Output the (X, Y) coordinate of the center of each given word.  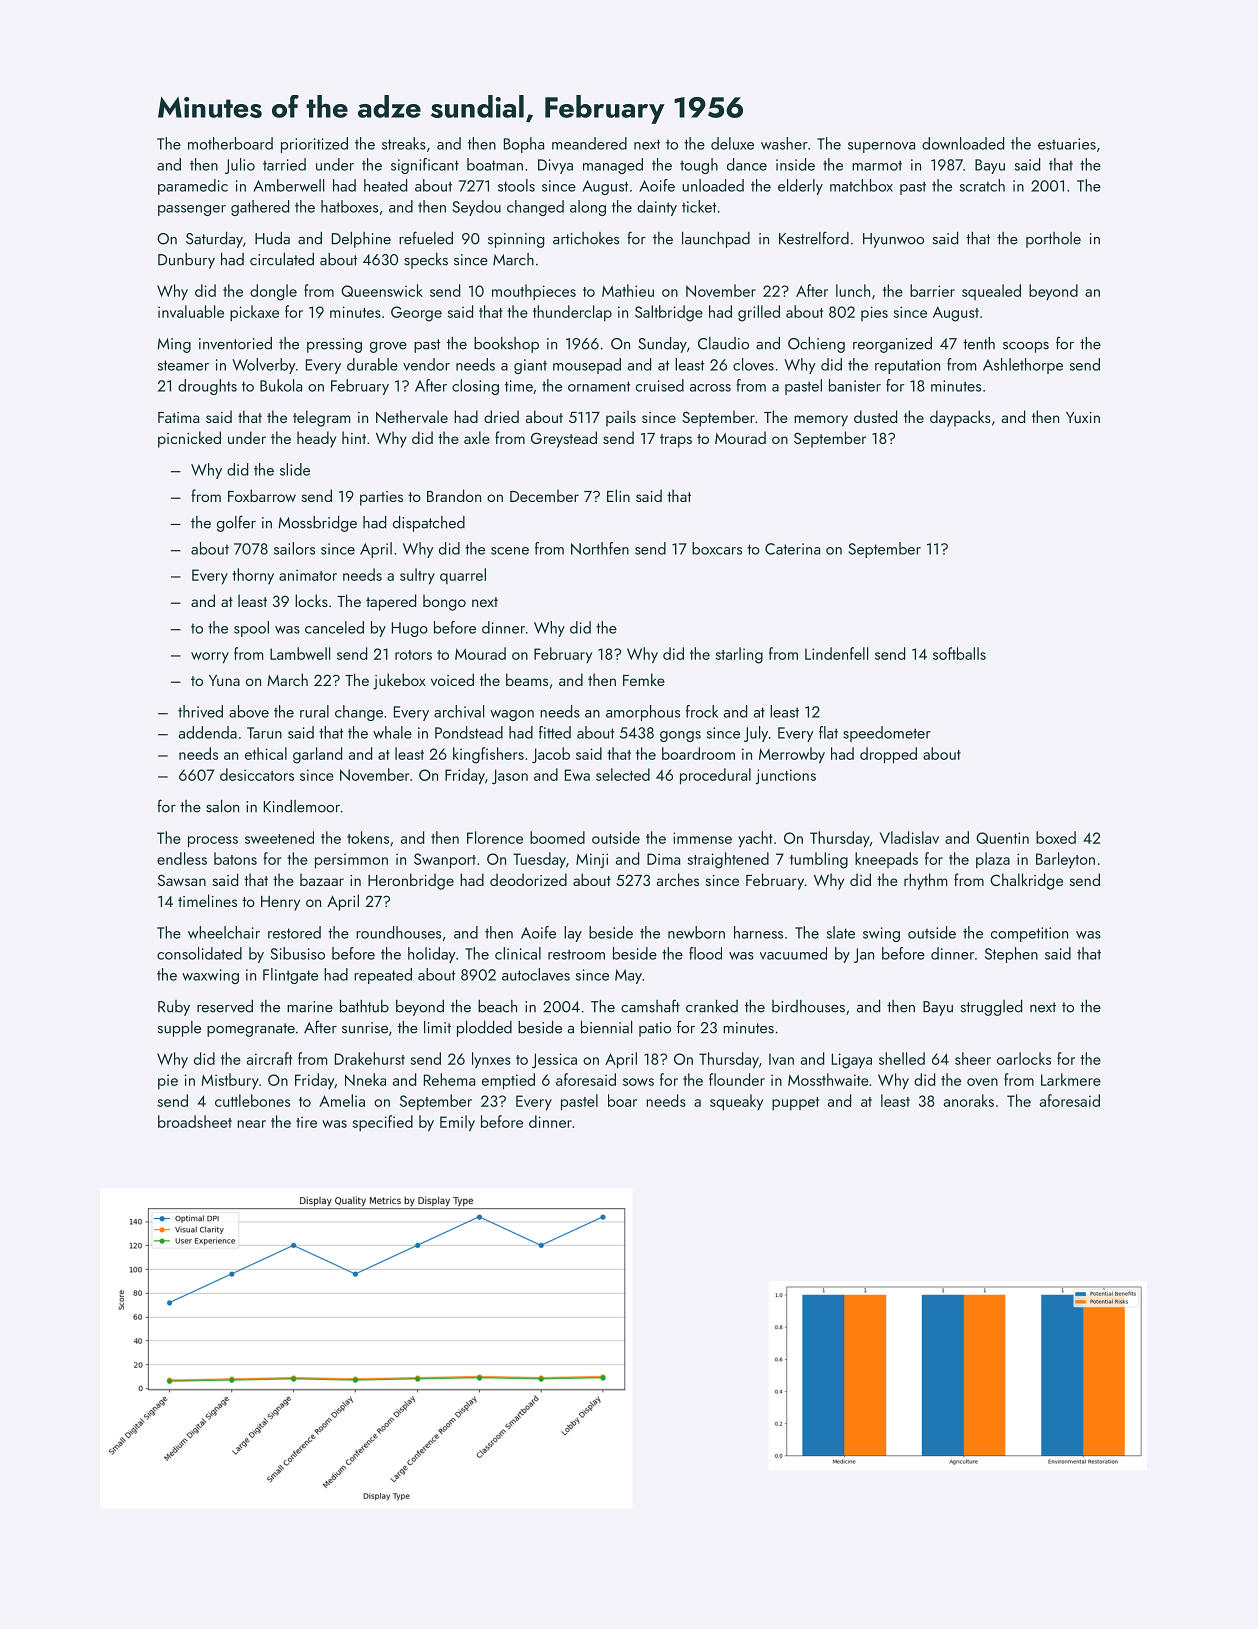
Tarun (264, 733)
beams (527, 679)
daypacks (960, 418)
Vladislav (909, 837)
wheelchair (224, 932)
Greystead (564, 439)
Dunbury (186, 261)
